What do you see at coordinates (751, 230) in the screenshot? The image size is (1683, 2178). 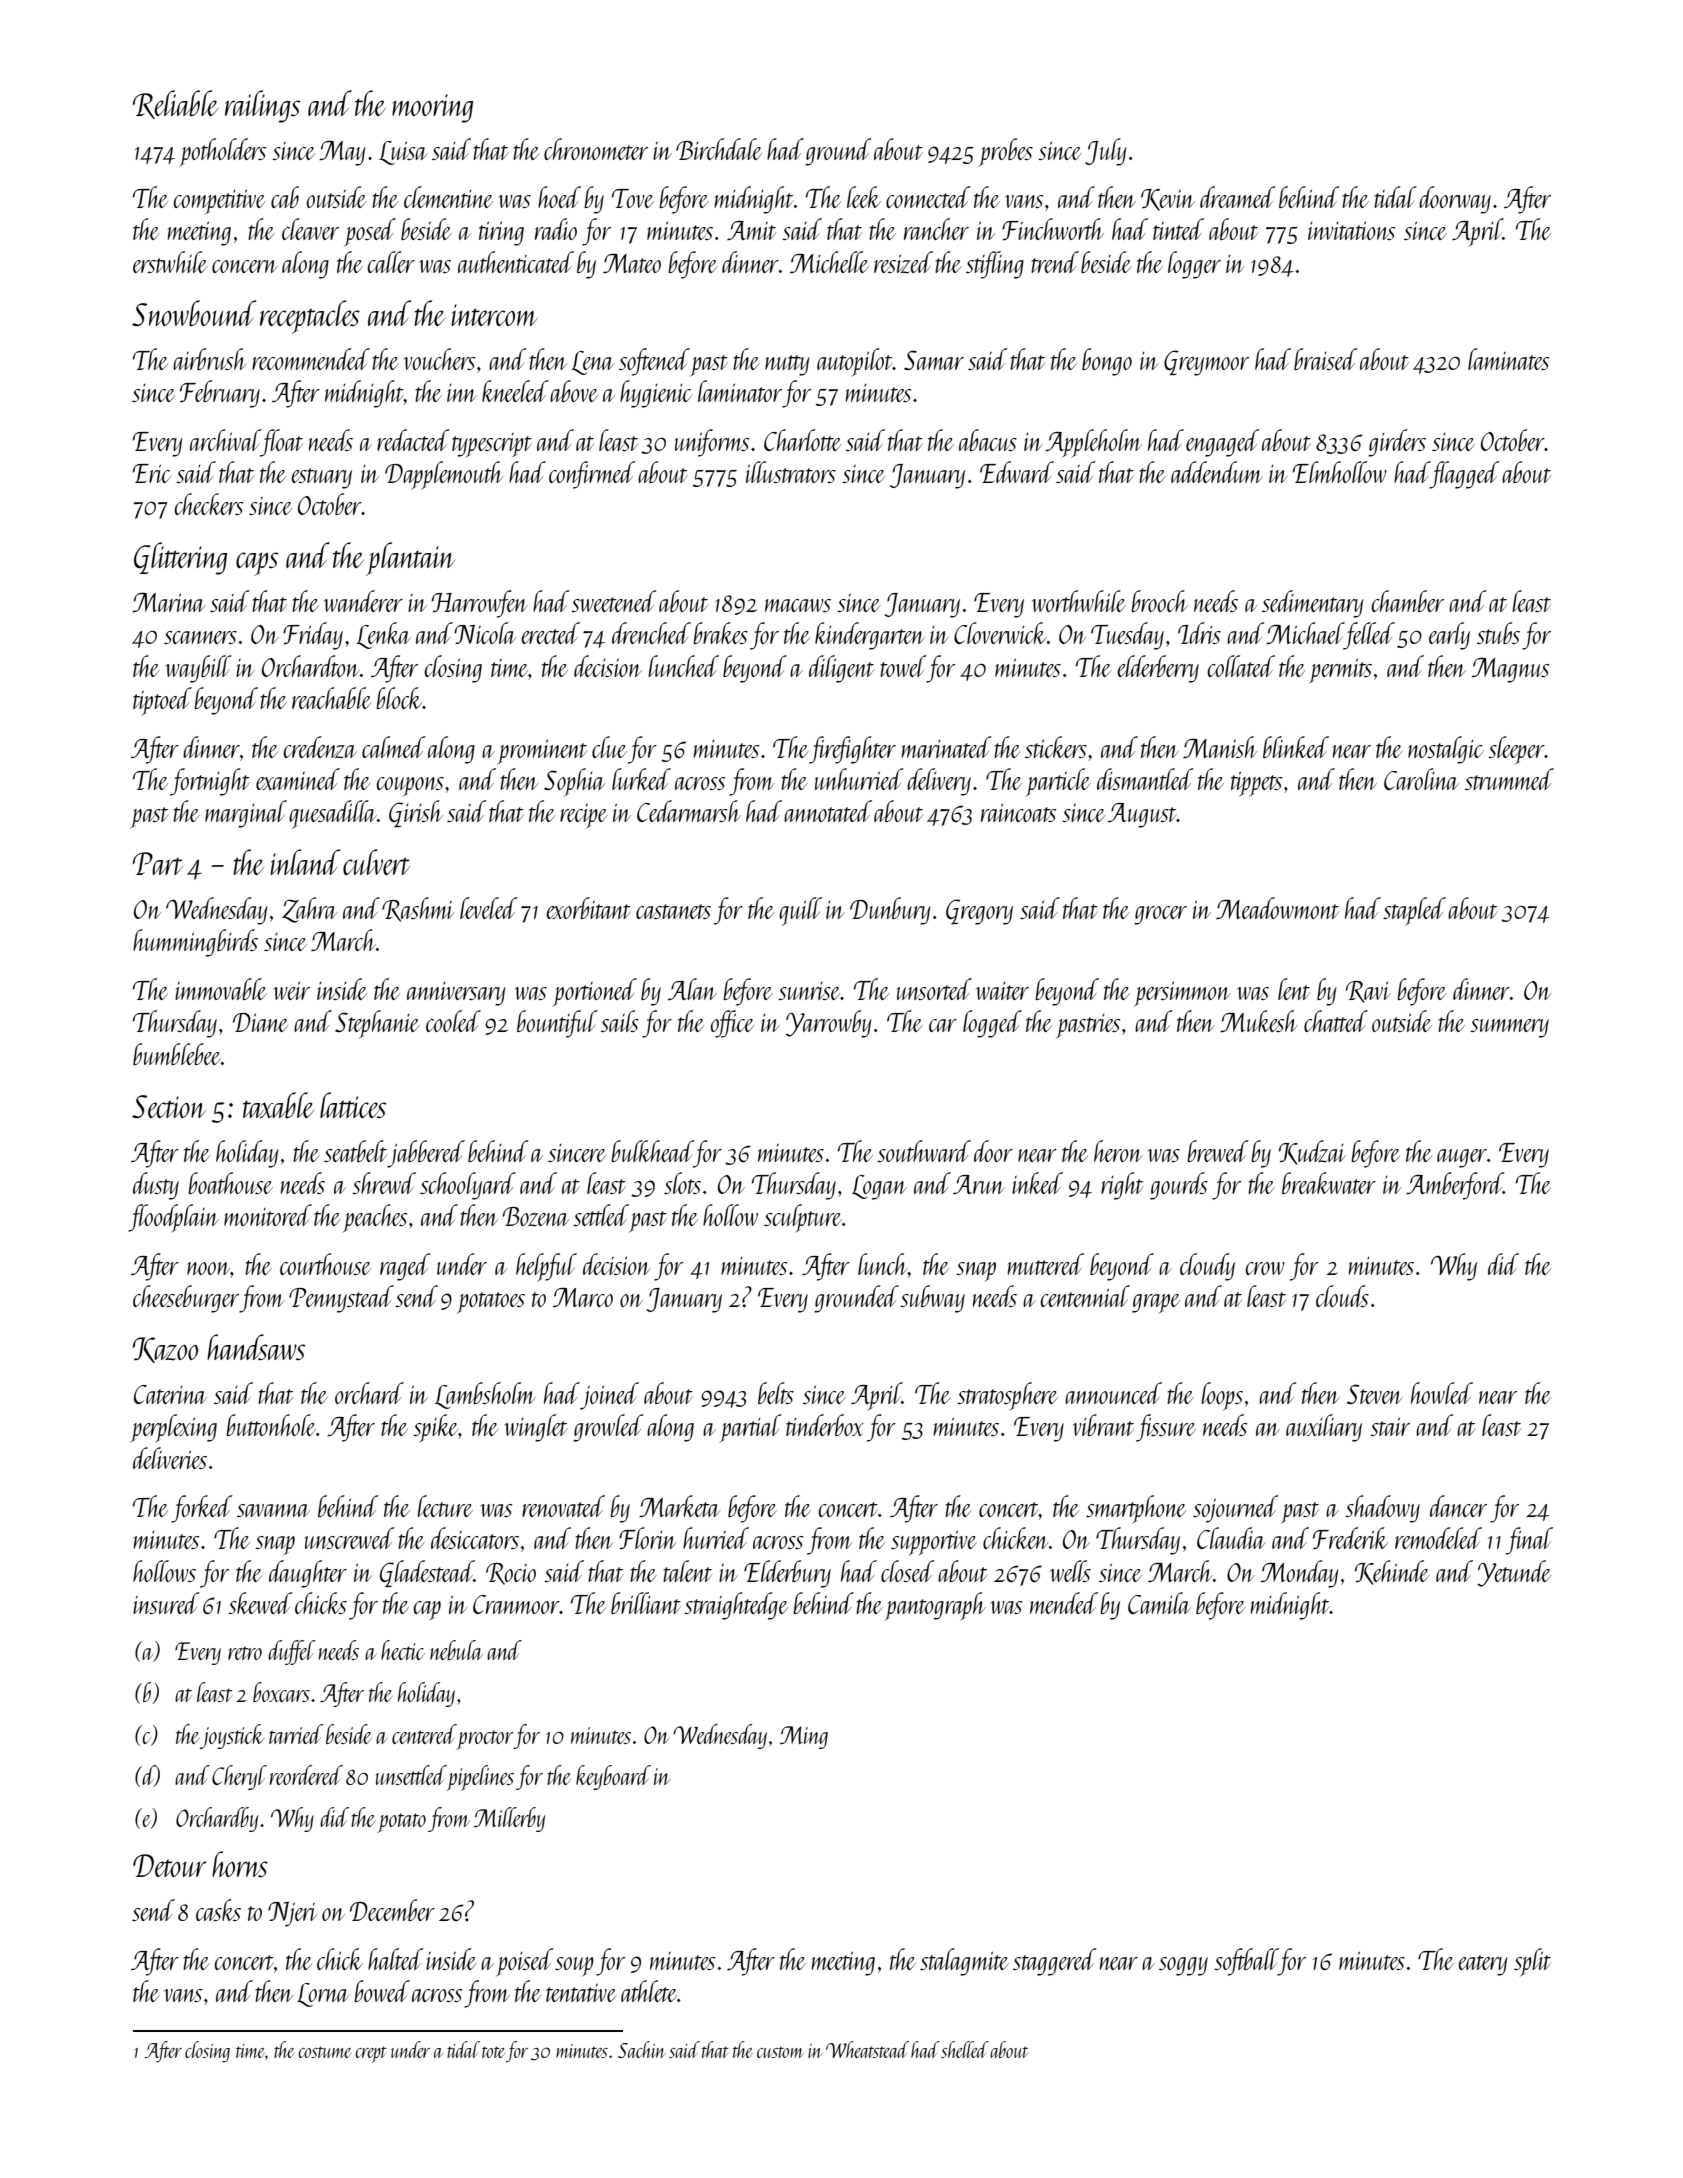 I see `Amit` at bounding box center [751, 230].
